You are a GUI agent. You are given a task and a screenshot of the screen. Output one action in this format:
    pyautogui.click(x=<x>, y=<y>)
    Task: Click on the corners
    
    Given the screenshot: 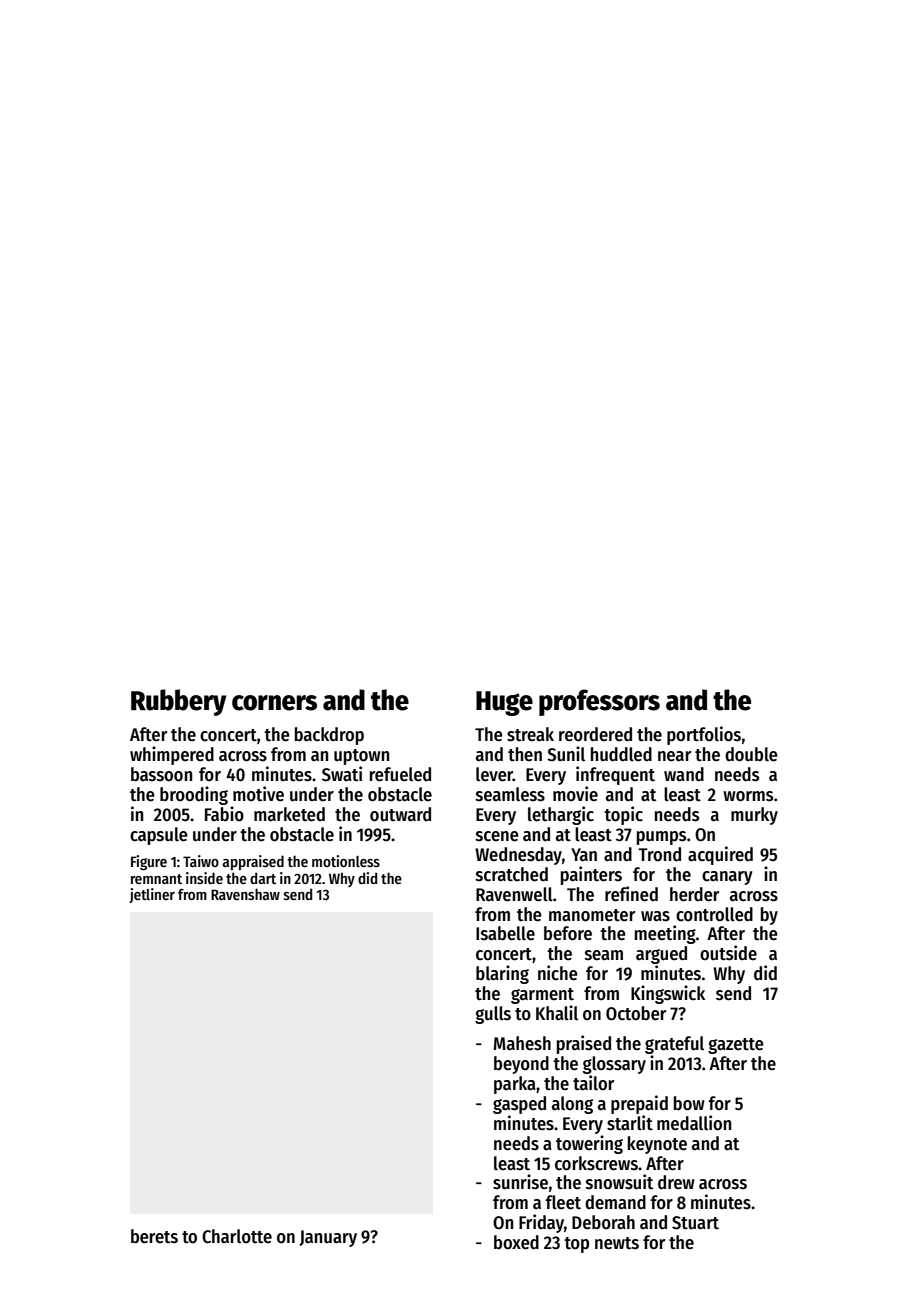 What is the action you would take?
    pyautogui.click(x=274, y=703)
